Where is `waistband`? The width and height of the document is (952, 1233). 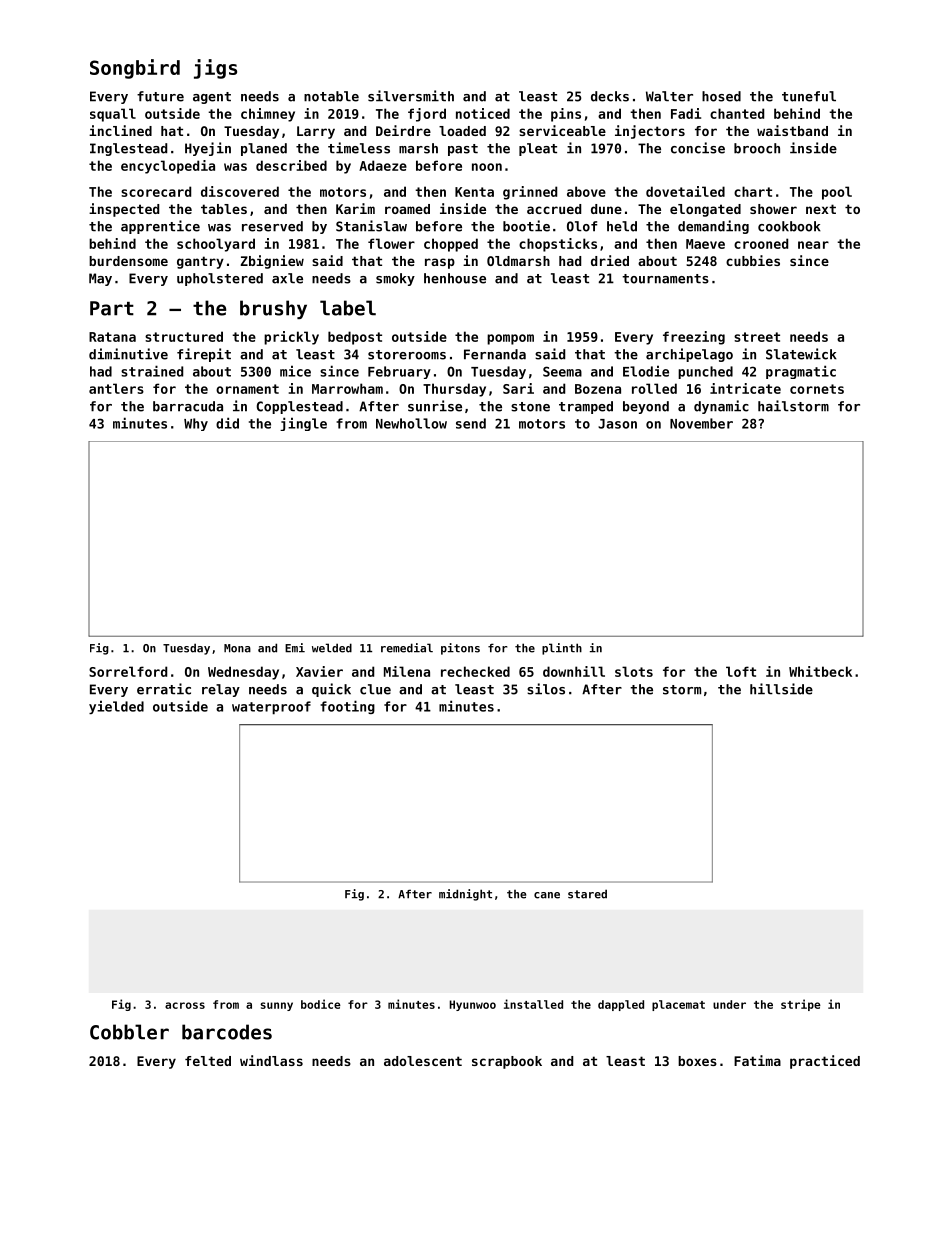 waistband is located at coordinates (792, 130).
